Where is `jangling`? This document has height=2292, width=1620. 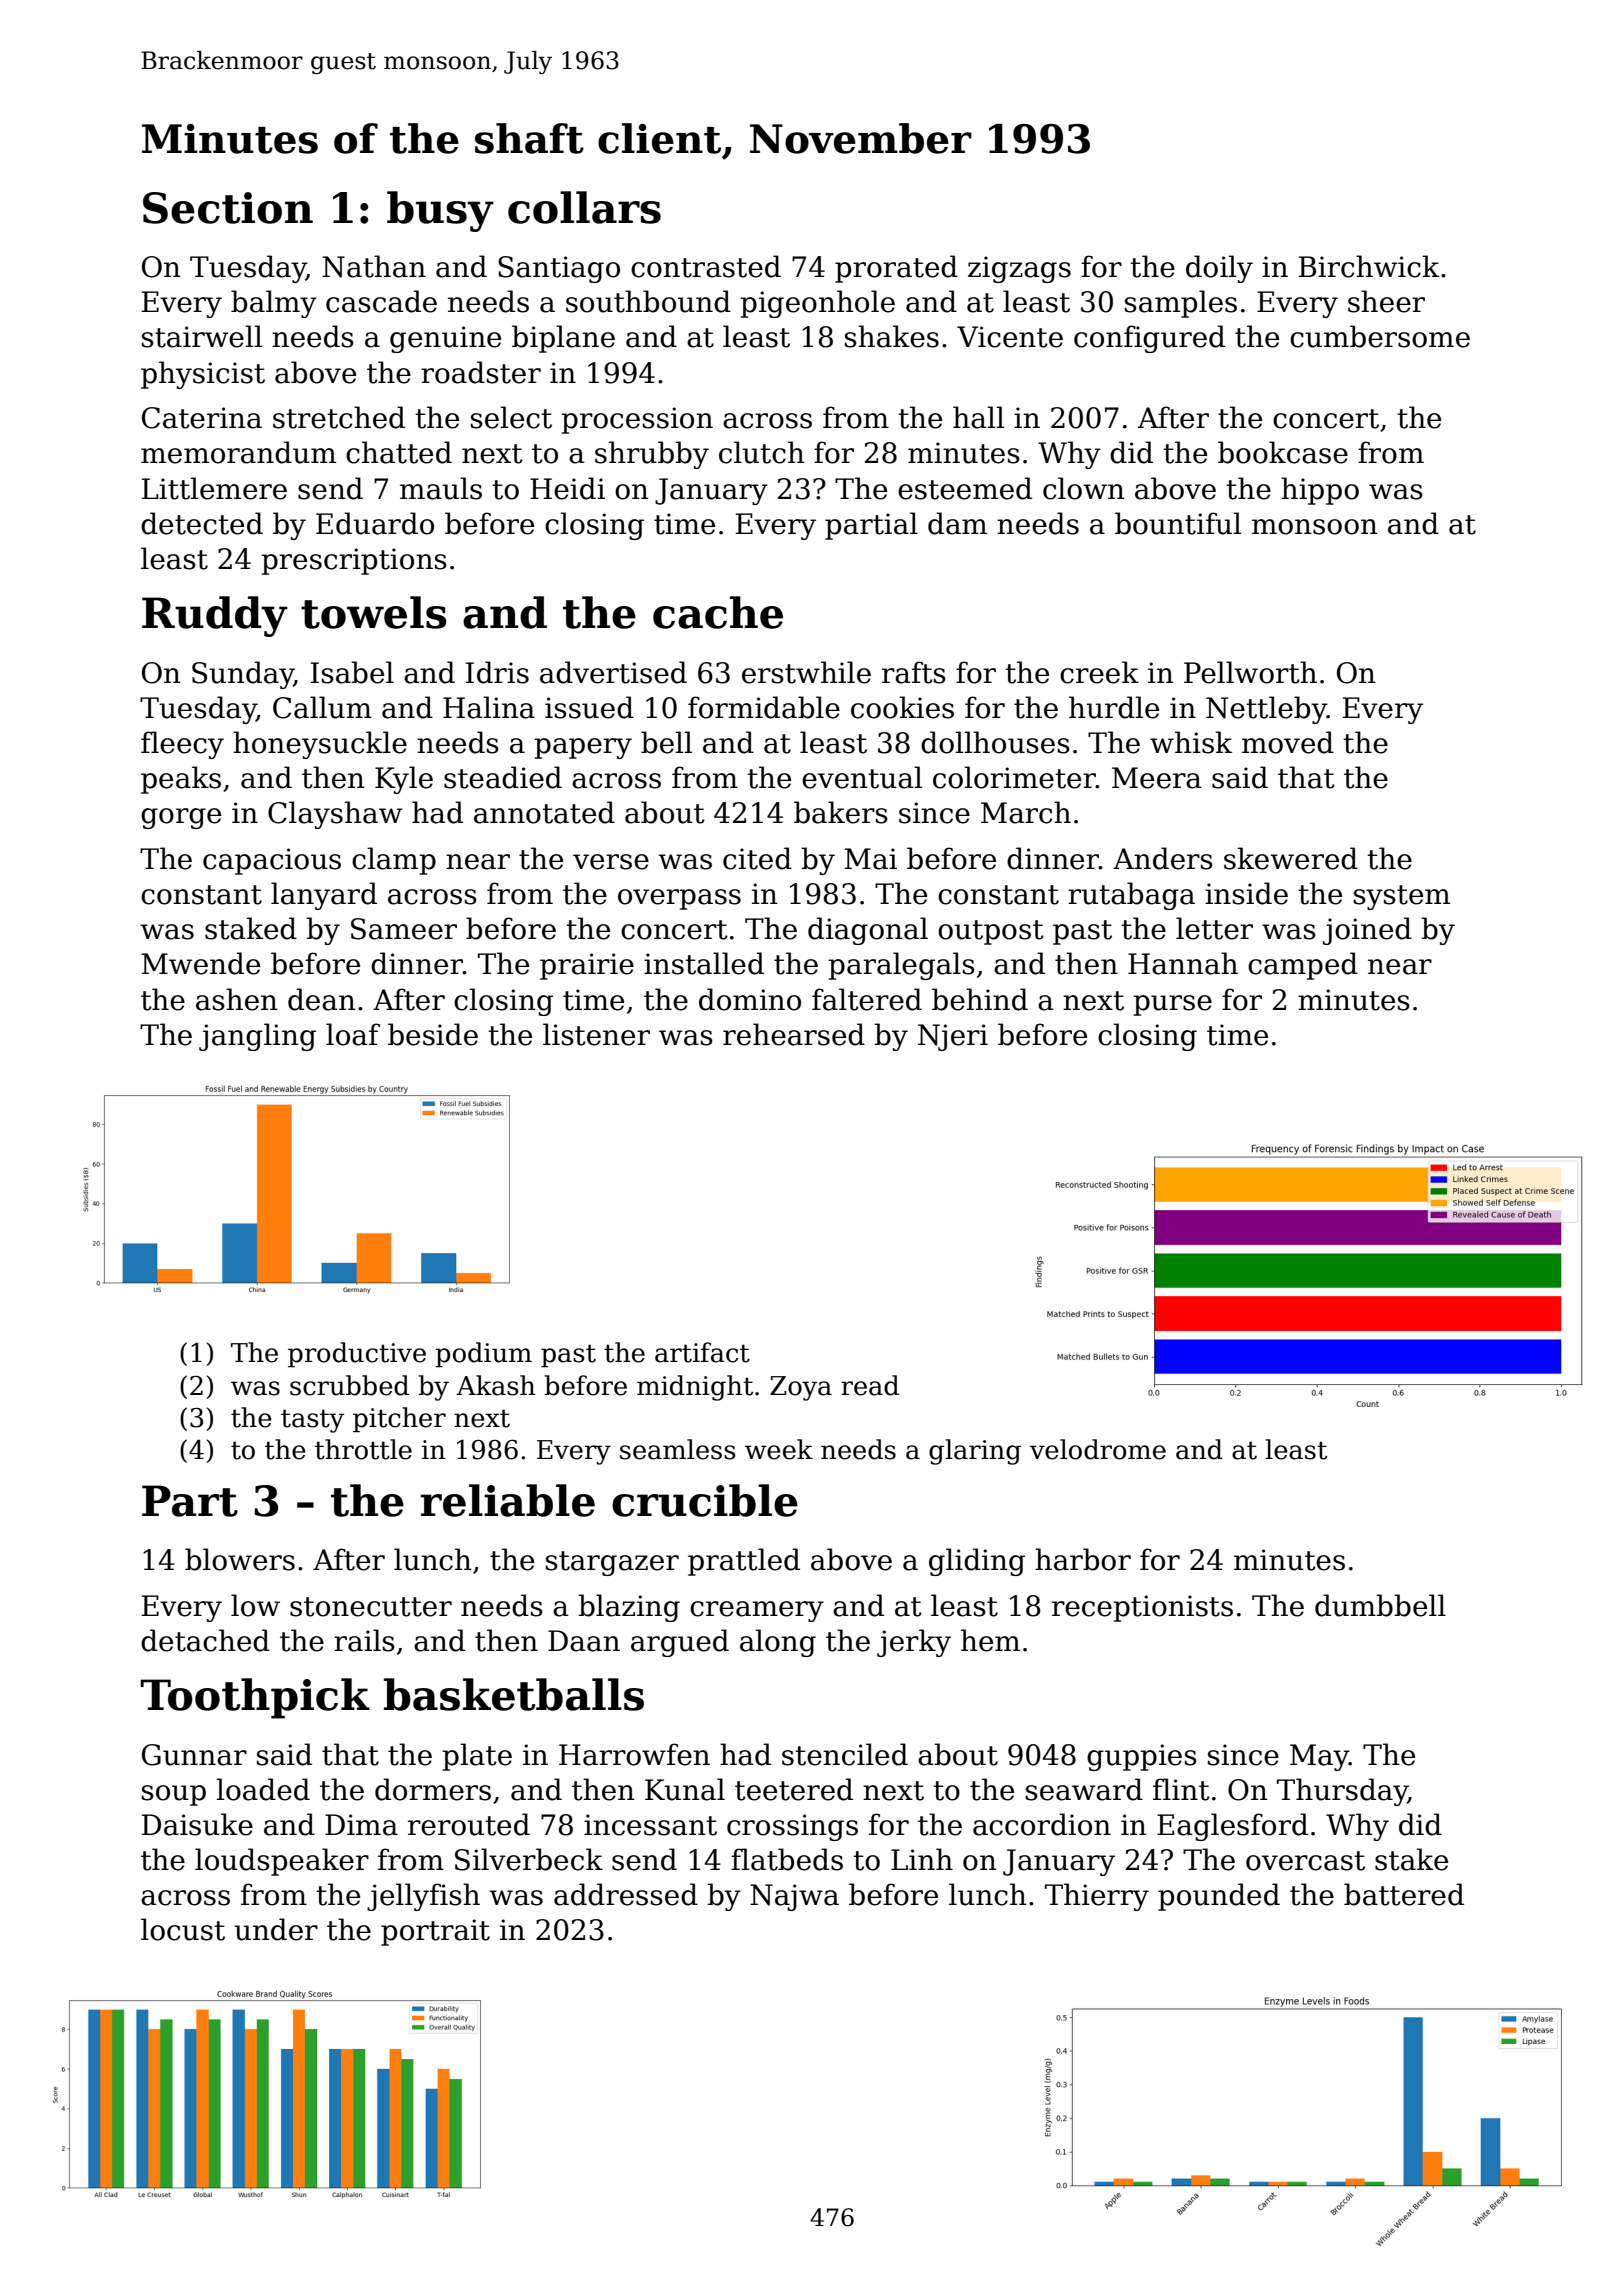 jangling is located at coordinates (257, 1037).
